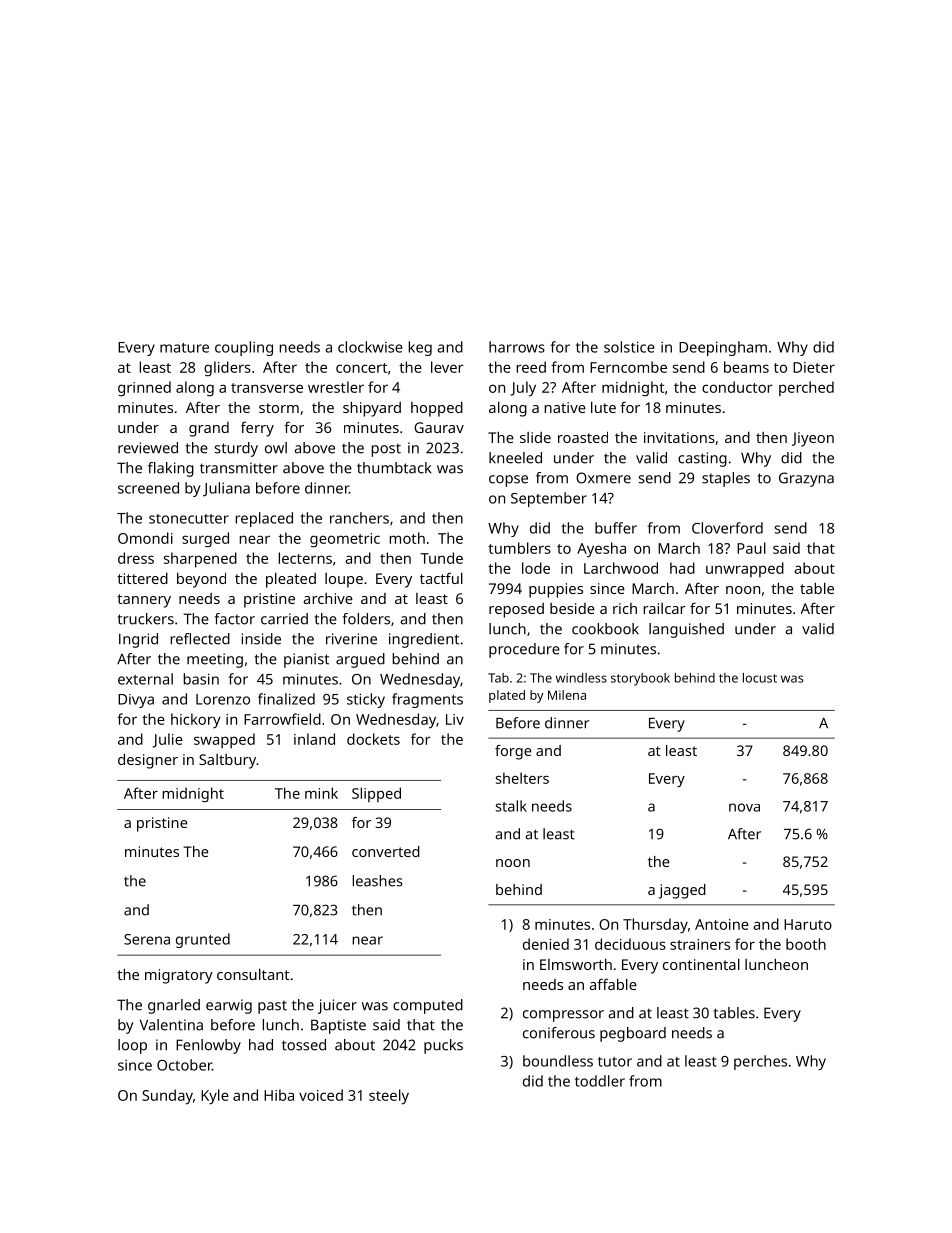 Image resolution: width=952 pixels, height=1233 pixels. Describe the element at coordinates (723, 348) in the screenshot. I see `Deepingham` at that location.
